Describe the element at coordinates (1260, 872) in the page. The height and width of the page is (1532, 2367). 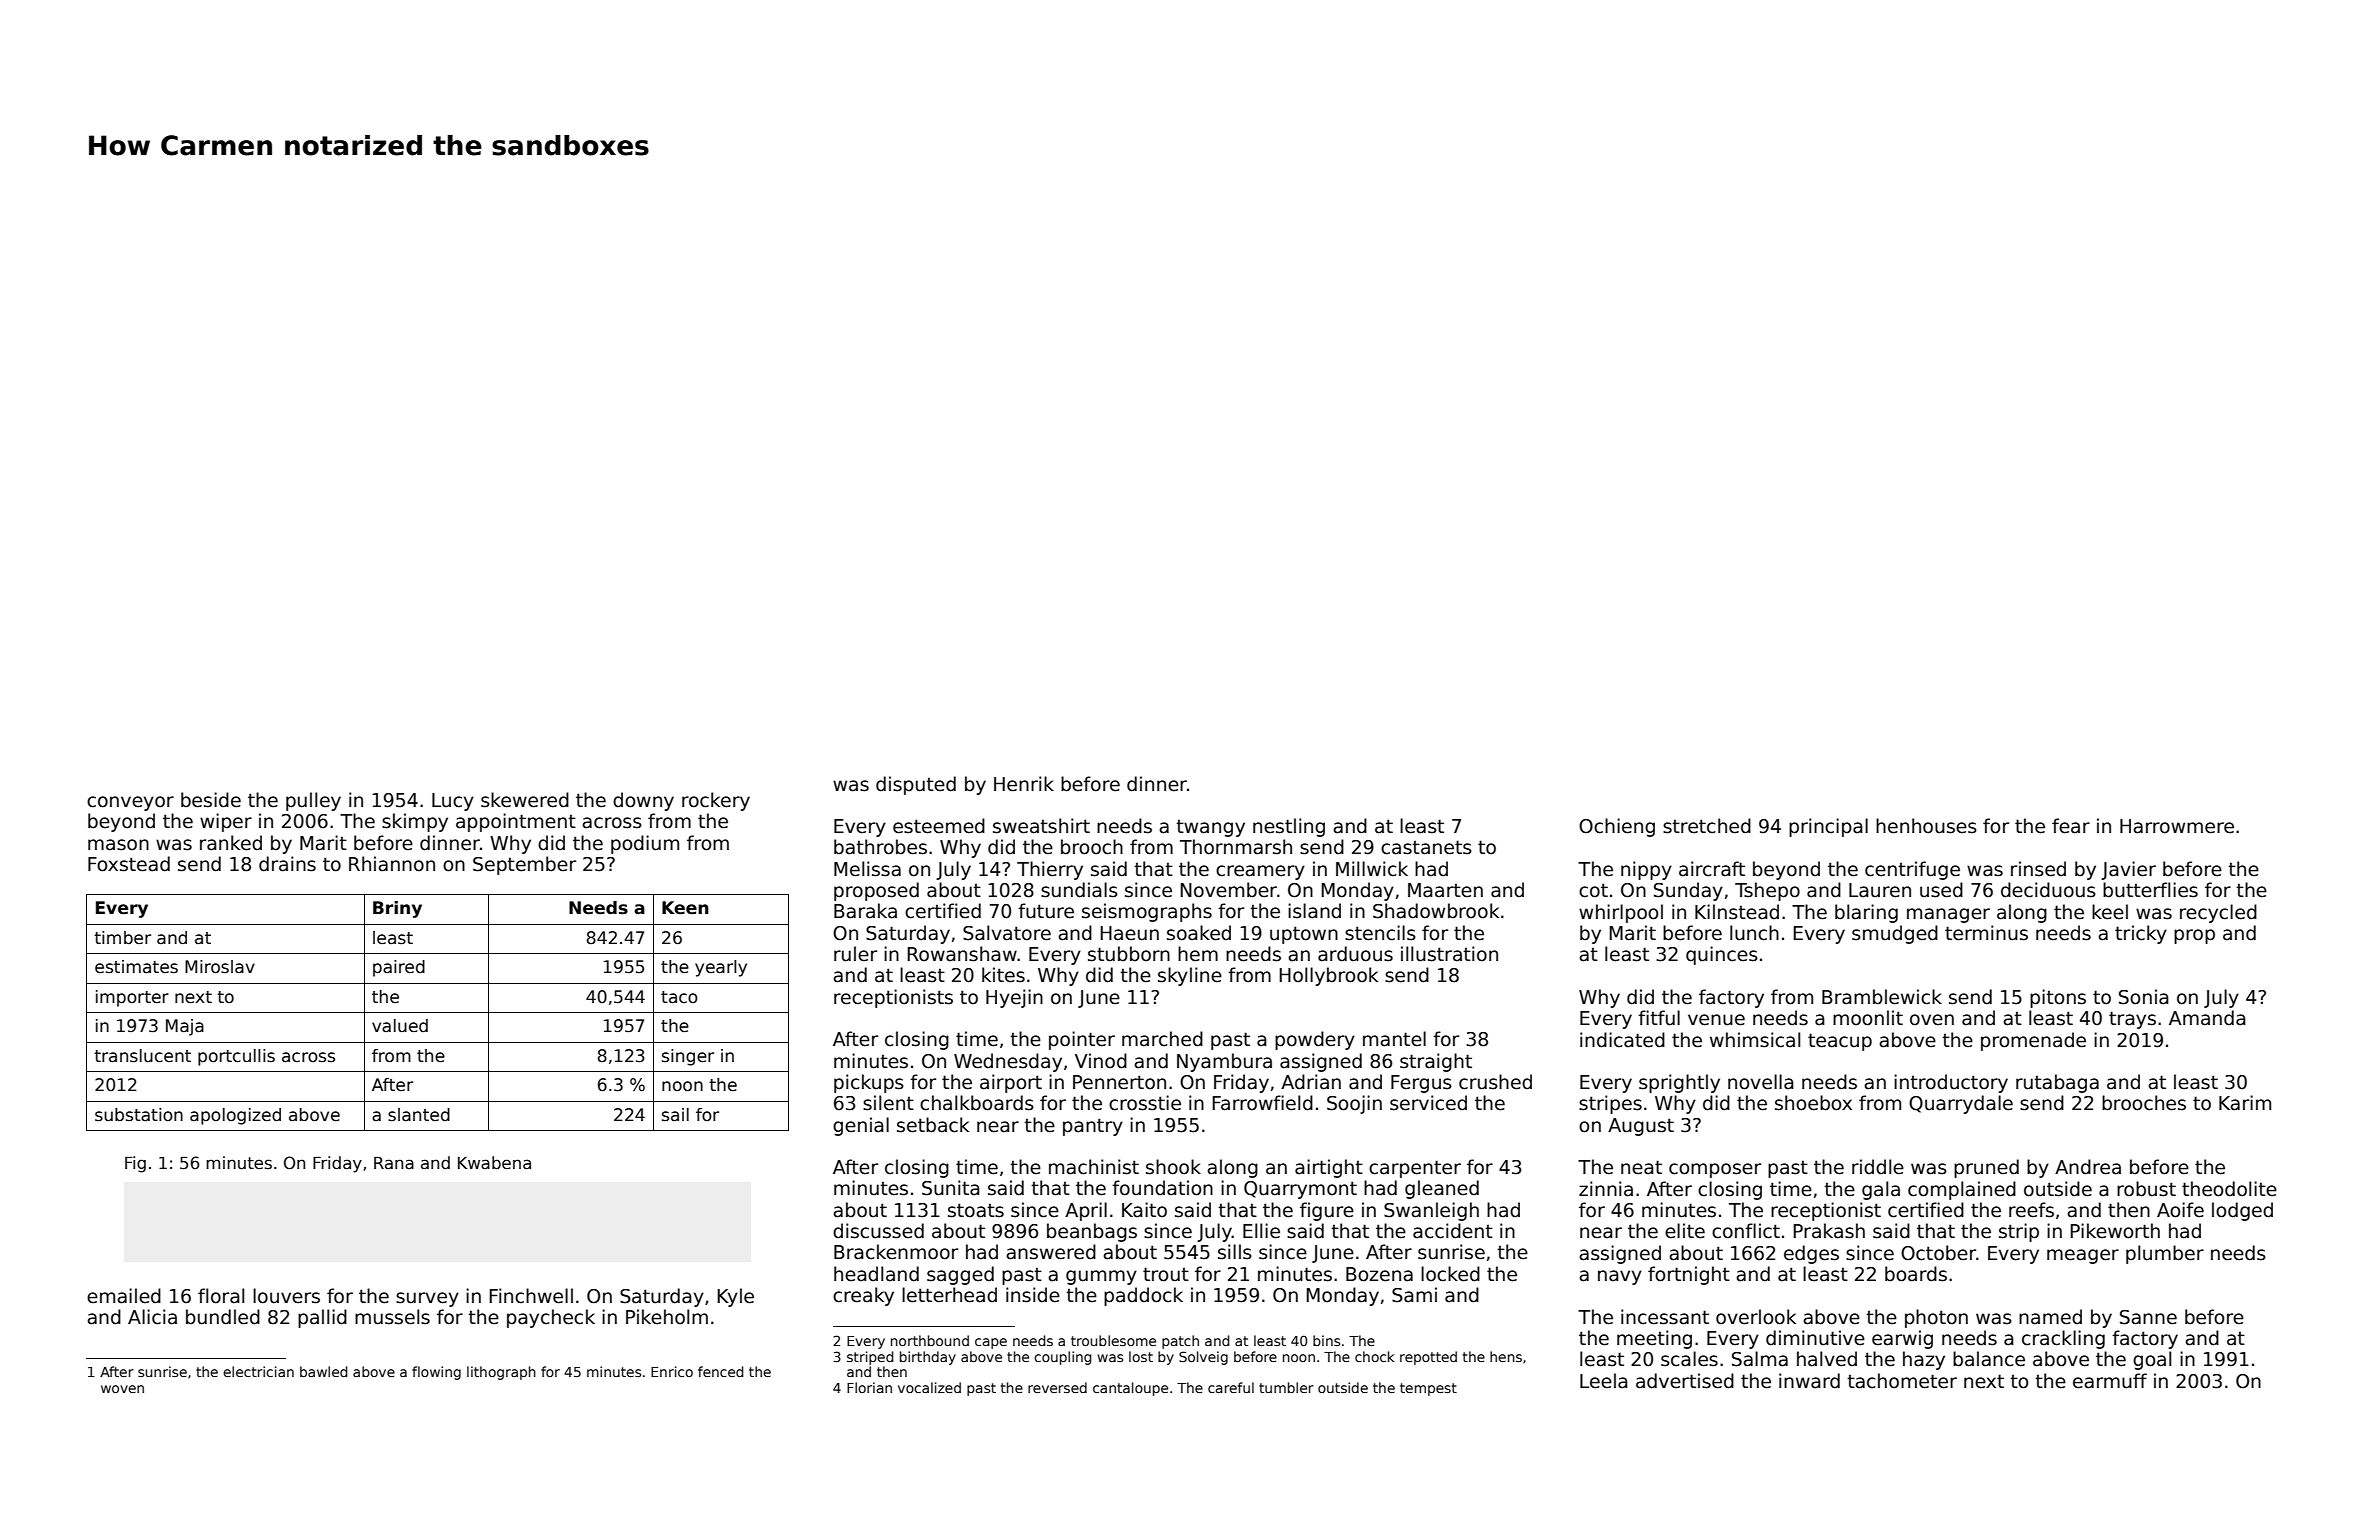
I see `creamery` at that location.
